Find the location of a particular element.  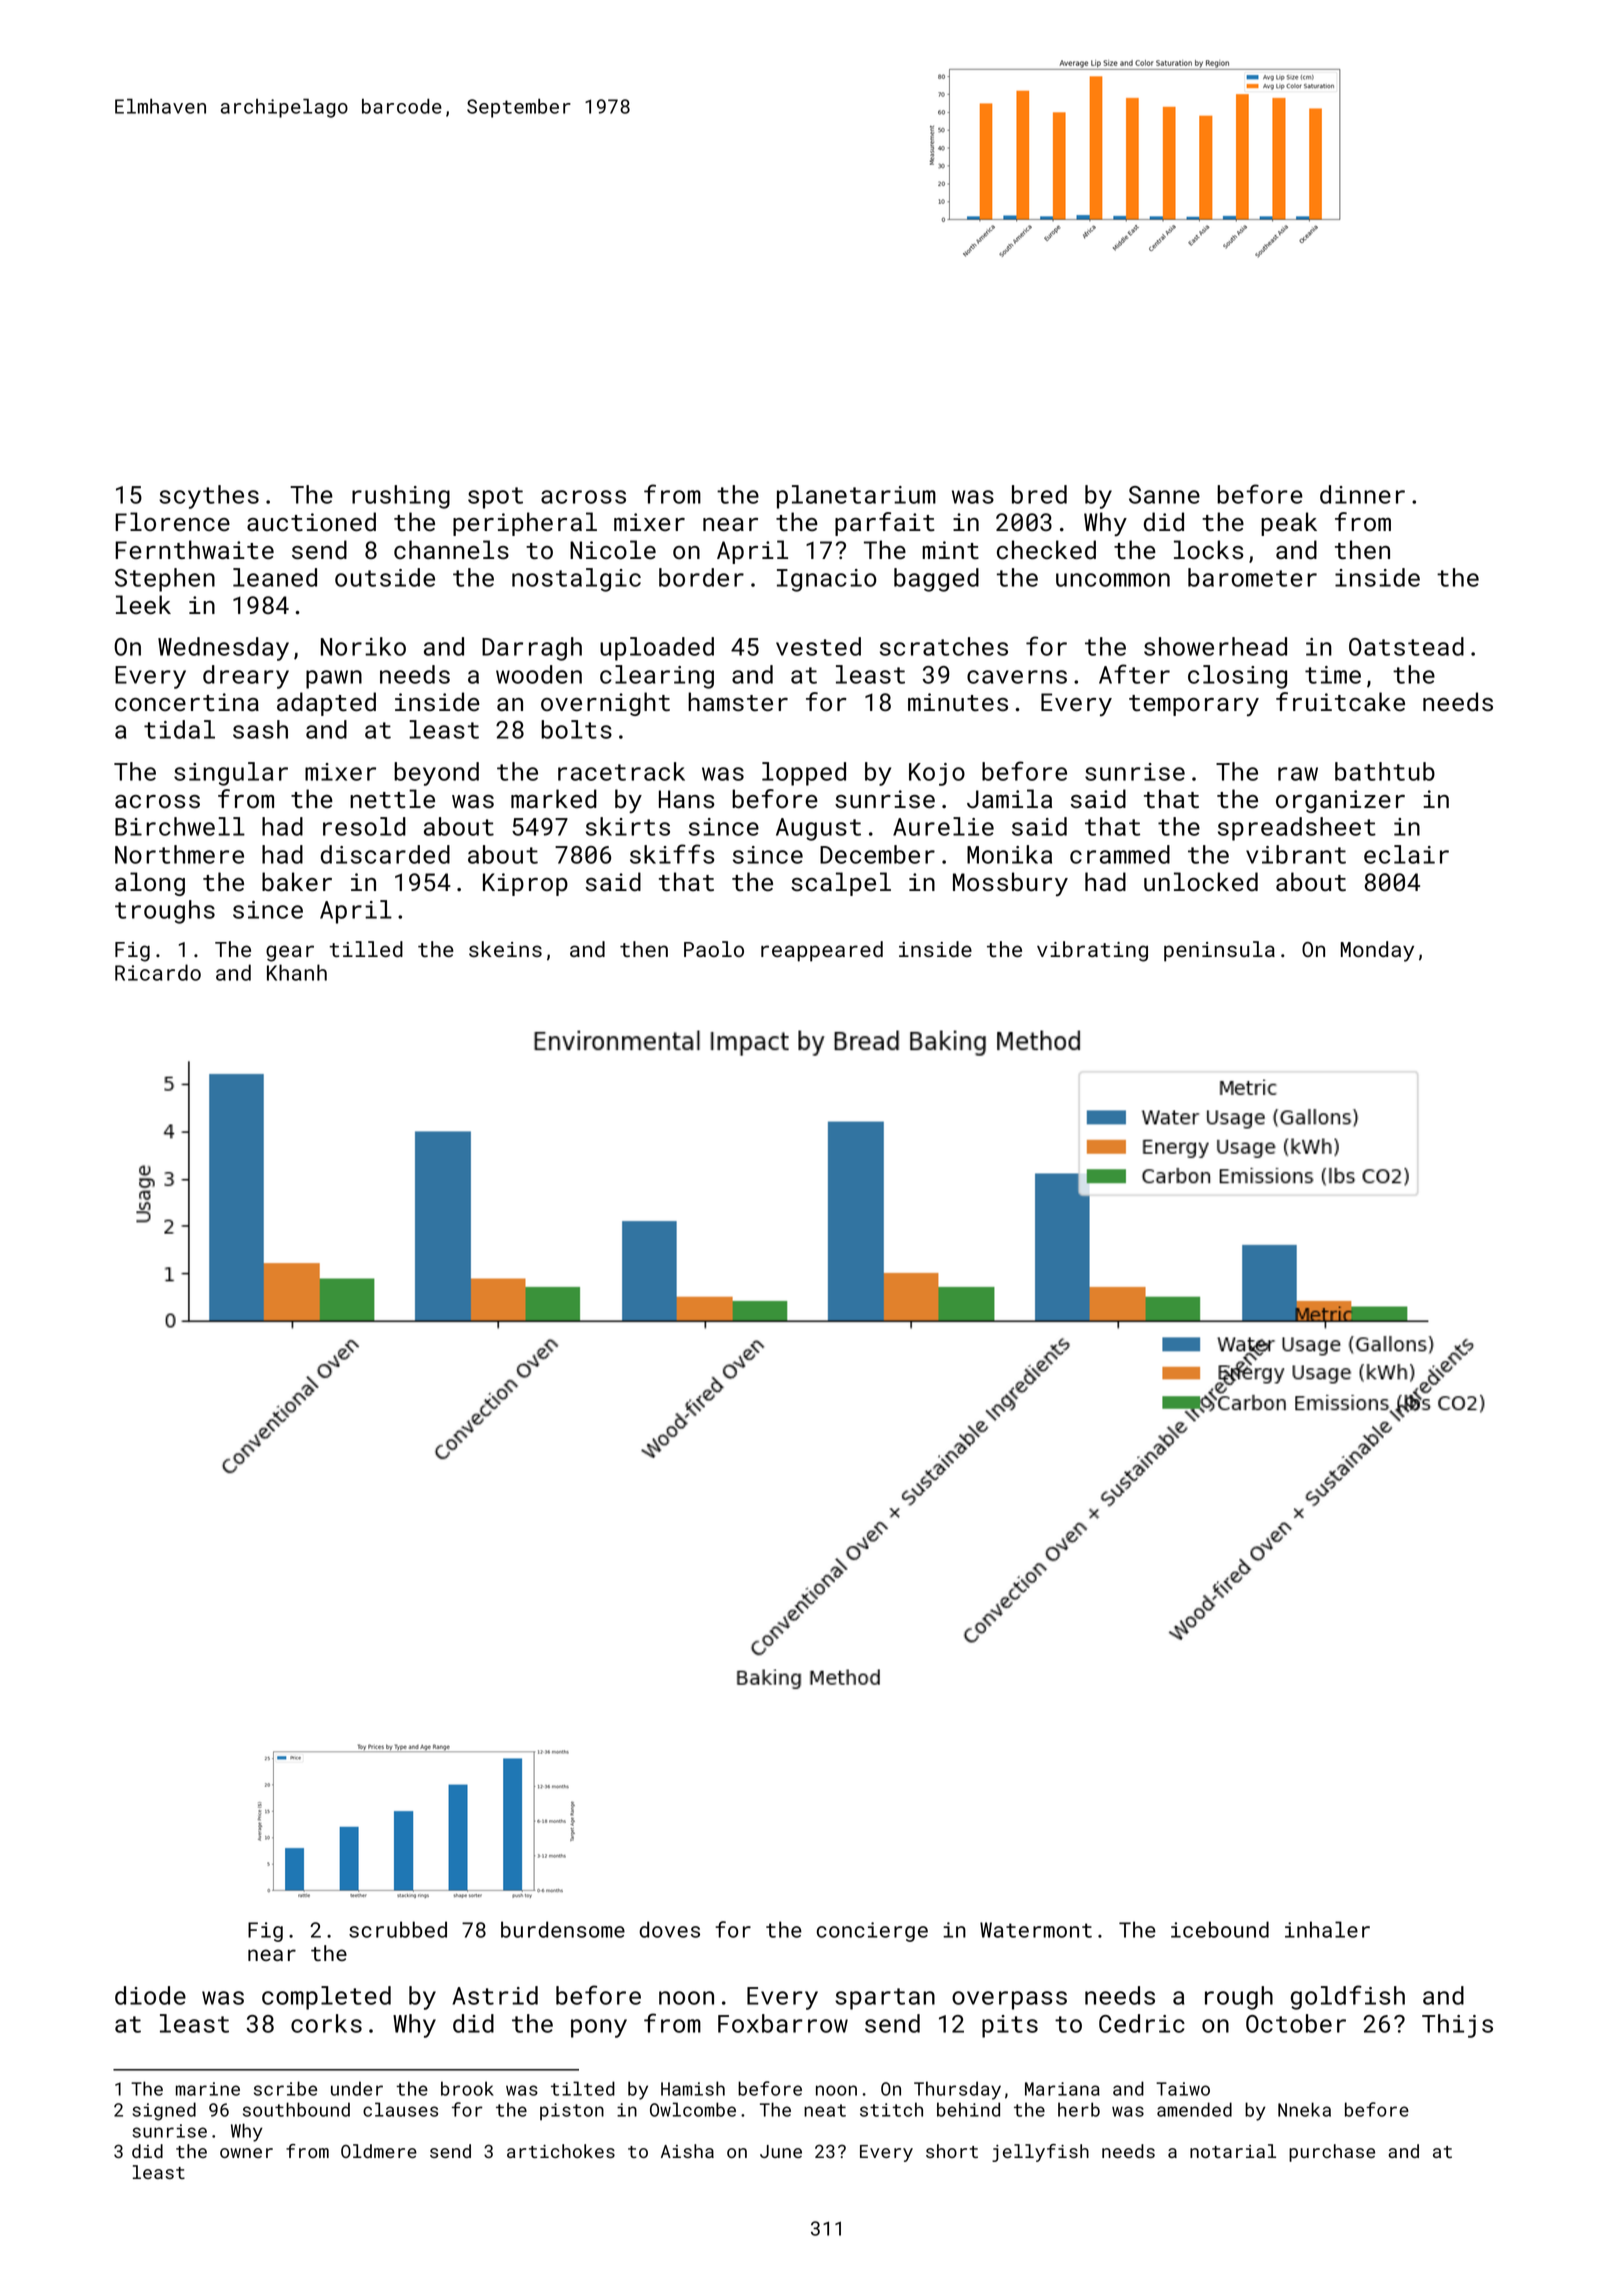

Khanh is located at coordinates (297, 972).
